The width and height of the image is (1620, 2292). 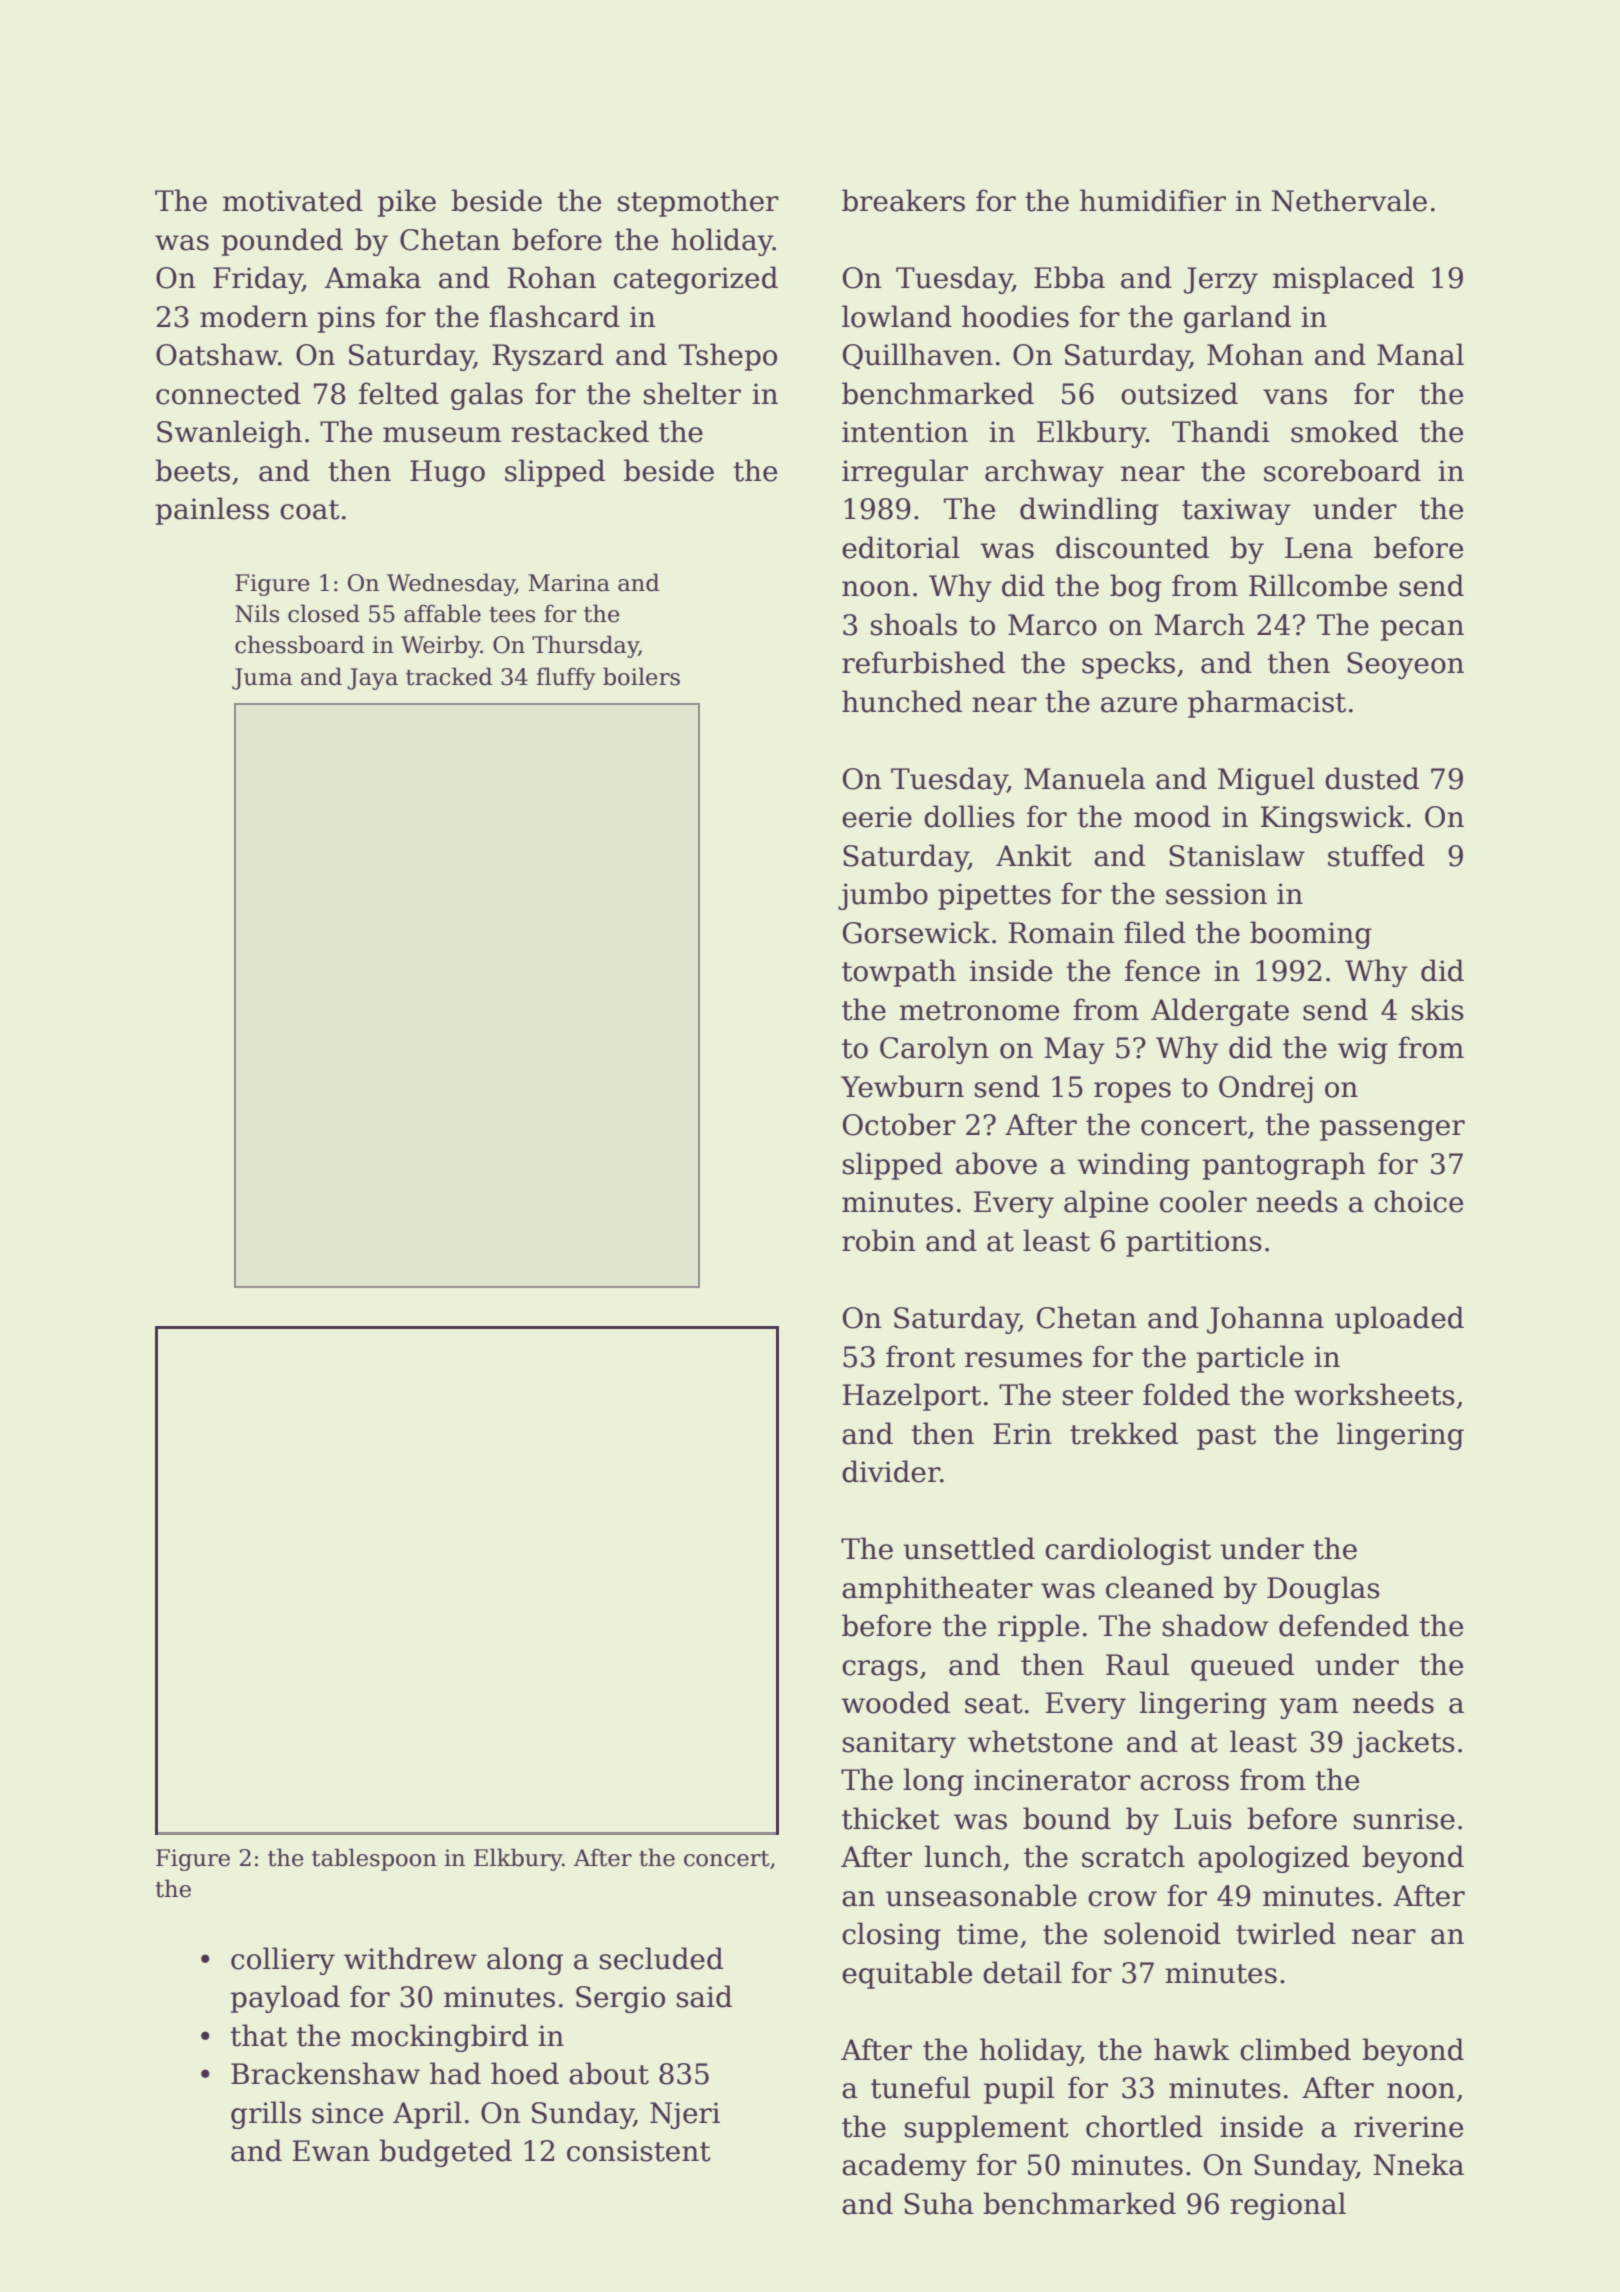 What do you see at coordinates (262, 679) in the image?
I see `Juma` at bounding box center [262, 679].
